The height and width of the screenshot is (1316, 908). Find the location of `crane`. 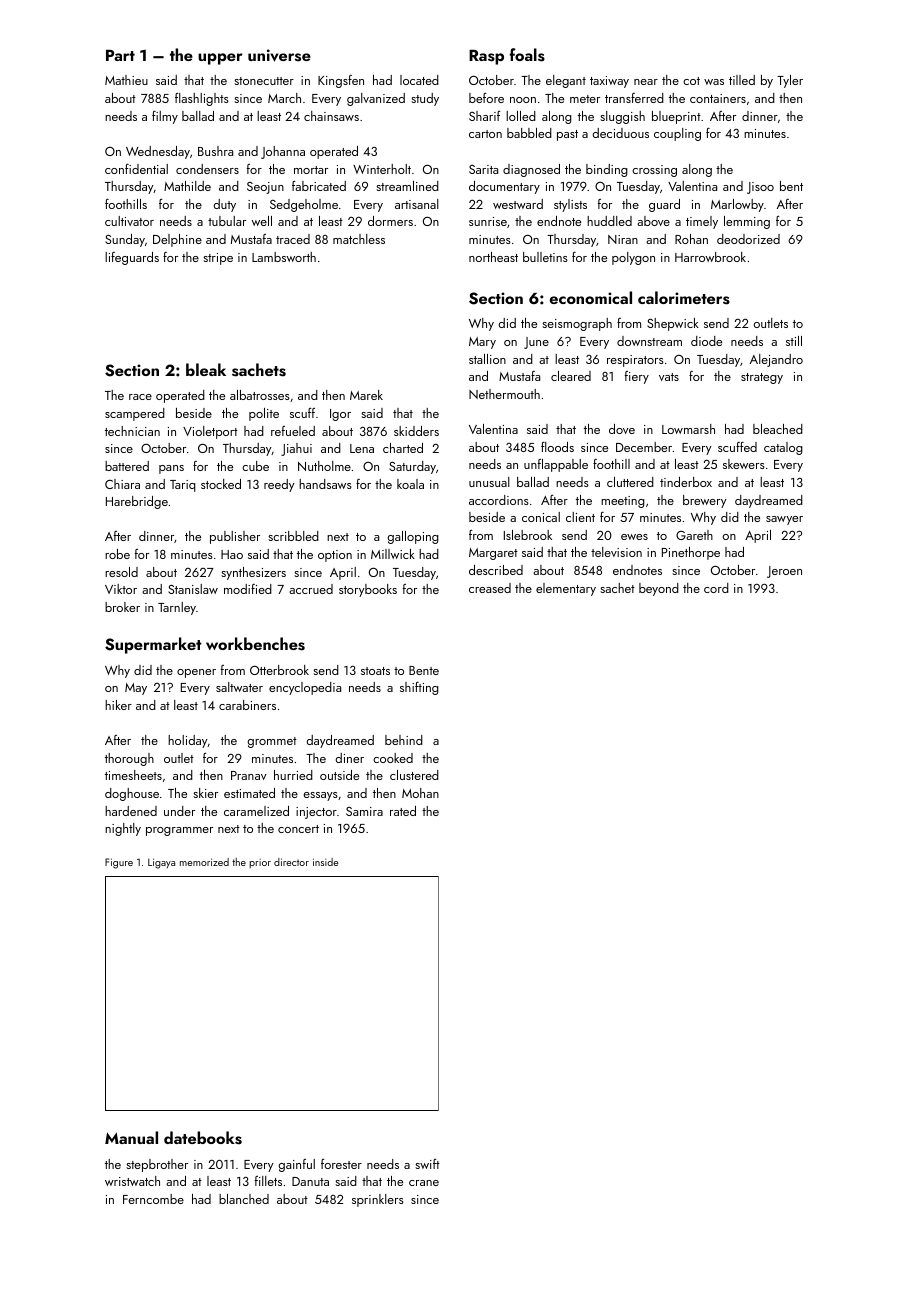

crane is located at coordinates (424, 1183).
